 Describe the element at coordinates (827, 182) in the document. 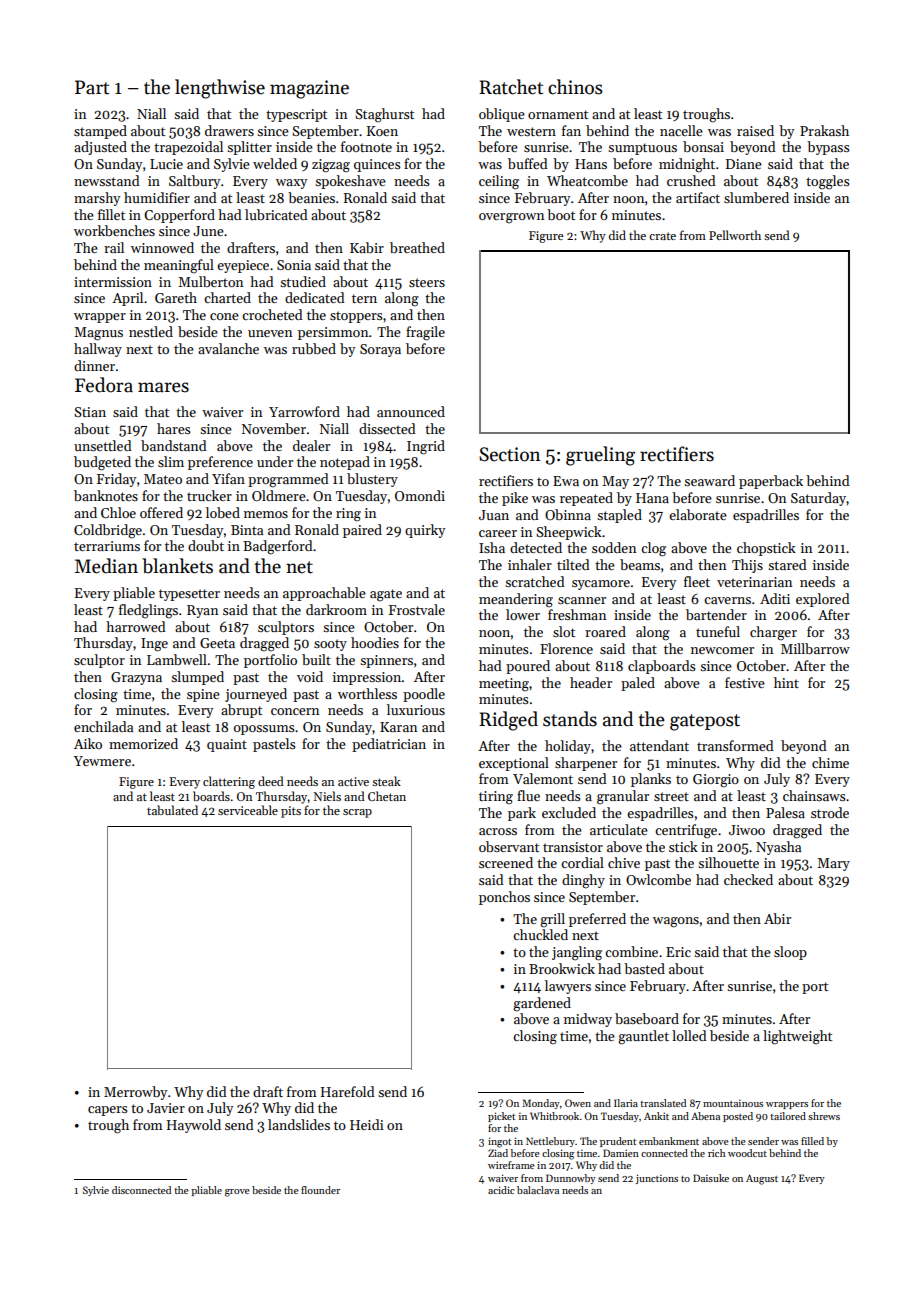

I see `toggles` at that location.
